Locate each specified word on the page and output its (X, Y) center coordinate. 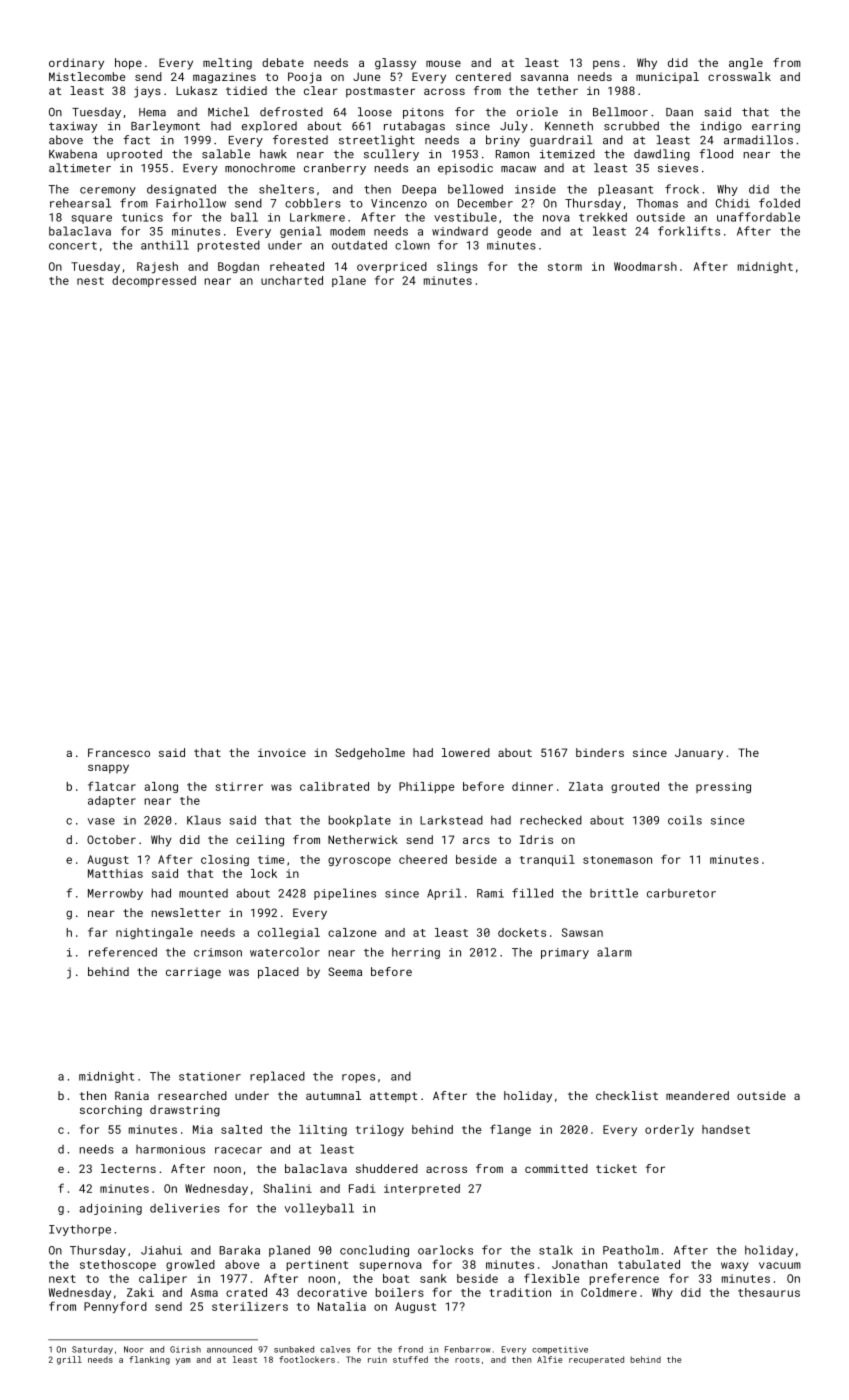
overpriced (392, 267)
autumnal (333, 1095)
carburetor (681, 893)
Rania (132, 1095)
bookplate (360, 821)
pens (606, 65)
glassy (395, 64)
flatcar (112, 786)
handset (726, 1129)
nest (90, 281)
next (62, 1279)
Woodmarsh (645, 266)
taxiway (73, 127)
